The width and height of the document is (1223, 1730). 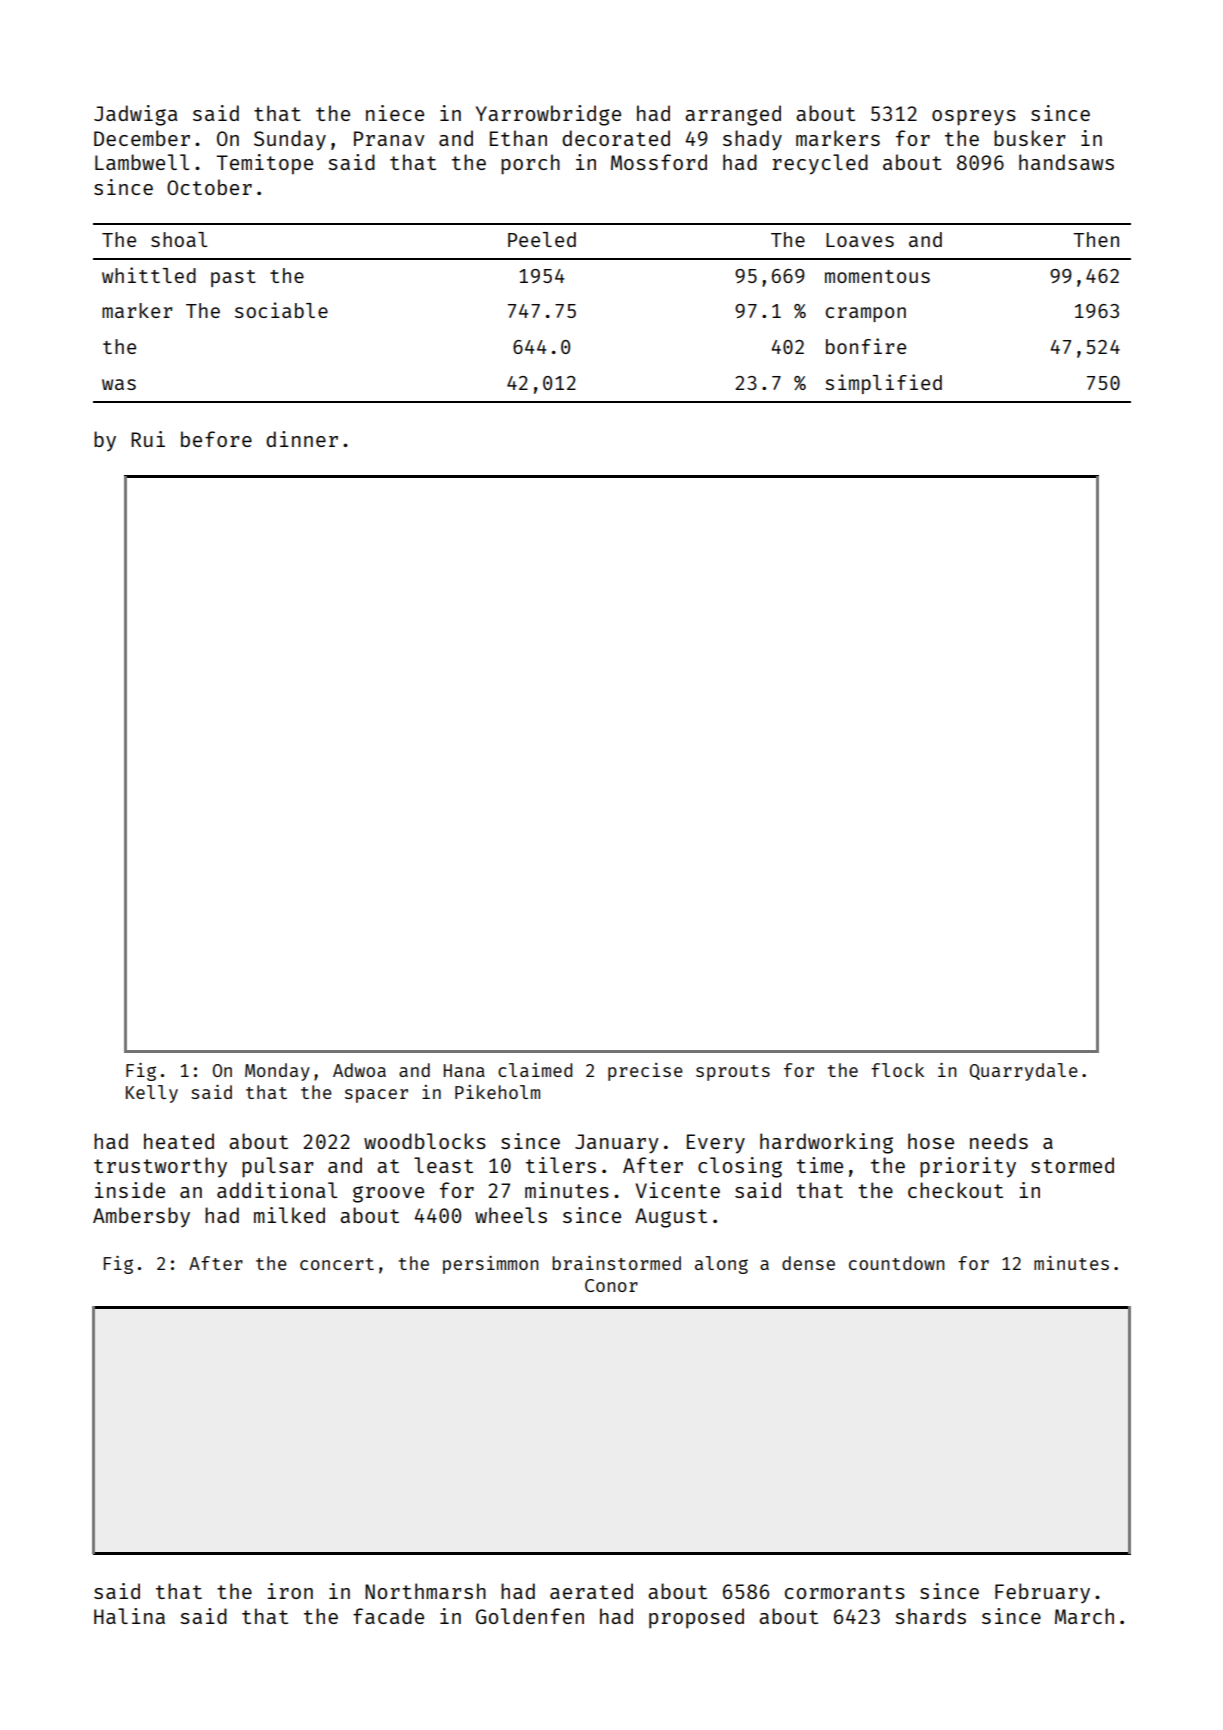 I want to click on iron, so click(x=290, y=1591).
